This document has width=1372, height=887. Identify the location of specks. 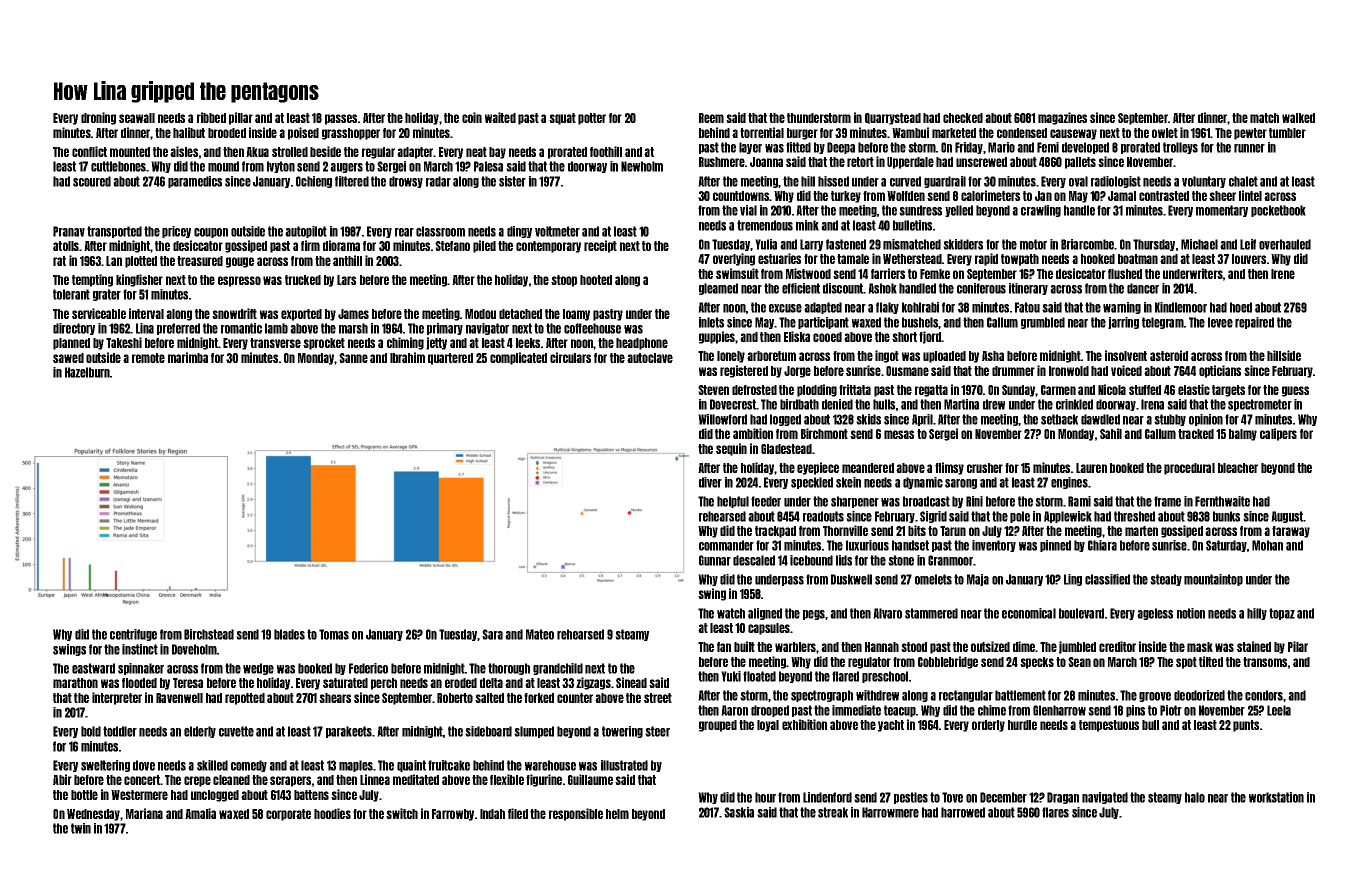
(1037, 663).
